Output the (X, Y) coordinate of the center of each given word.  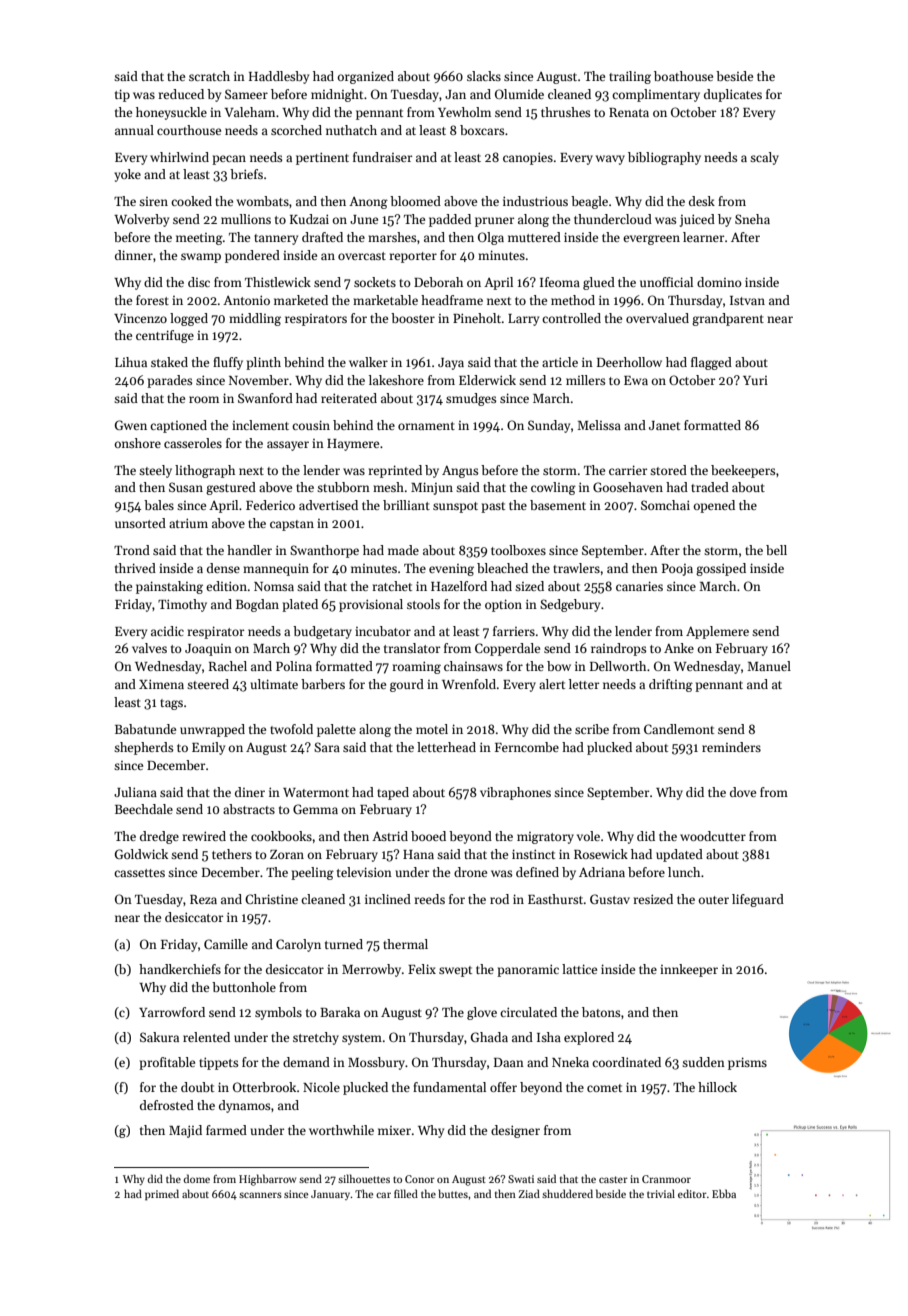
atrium (188, 523)
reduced (181, 94)
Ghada (489, 1037)
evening (451, 570)
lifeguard (758, 900)
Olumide (519, 94)
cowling (553, 488)
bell (776, 550)
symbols (278, 1013)
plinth (263, 363)
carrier (628, 470)
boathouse (683, 76)
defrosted (167, 1105)
